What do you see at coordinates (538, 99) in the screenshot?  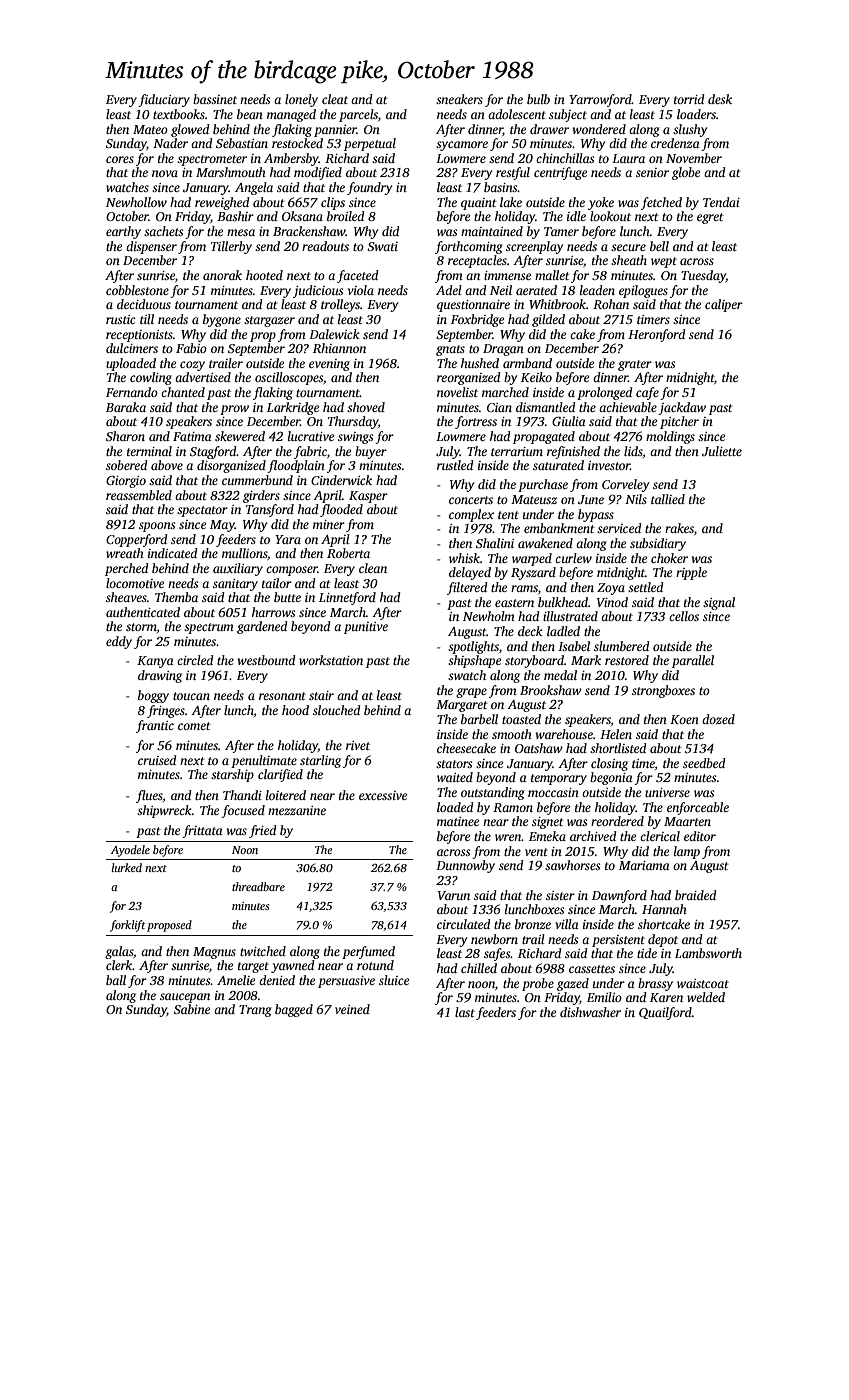 I see `bulb` at bounding box center [538, 99].
